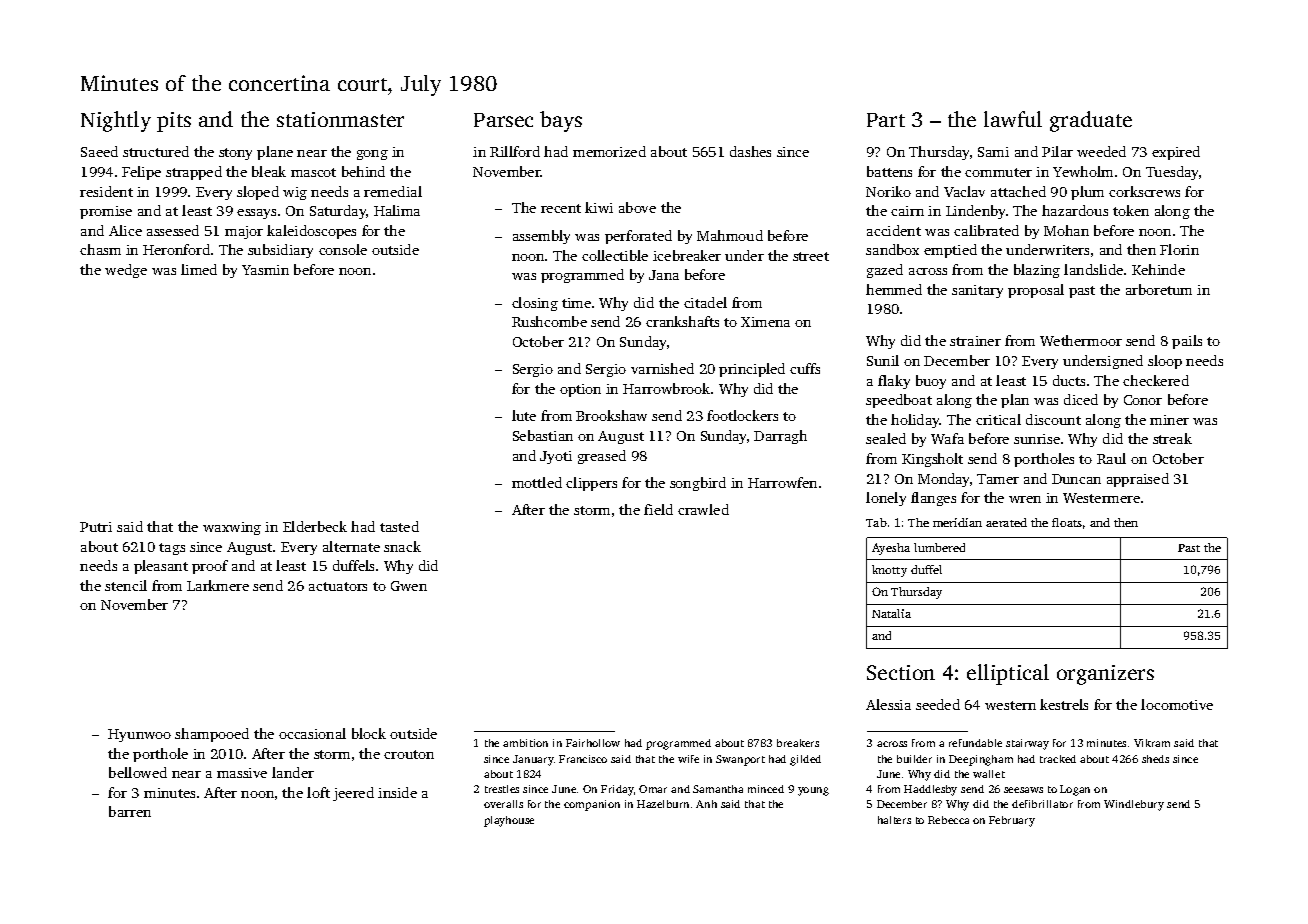 The image size is (1308, 924). What do you see at coordinates (218, 585) in the screenshot?
I see `Larkmere` at bounding box center [218, 585].
